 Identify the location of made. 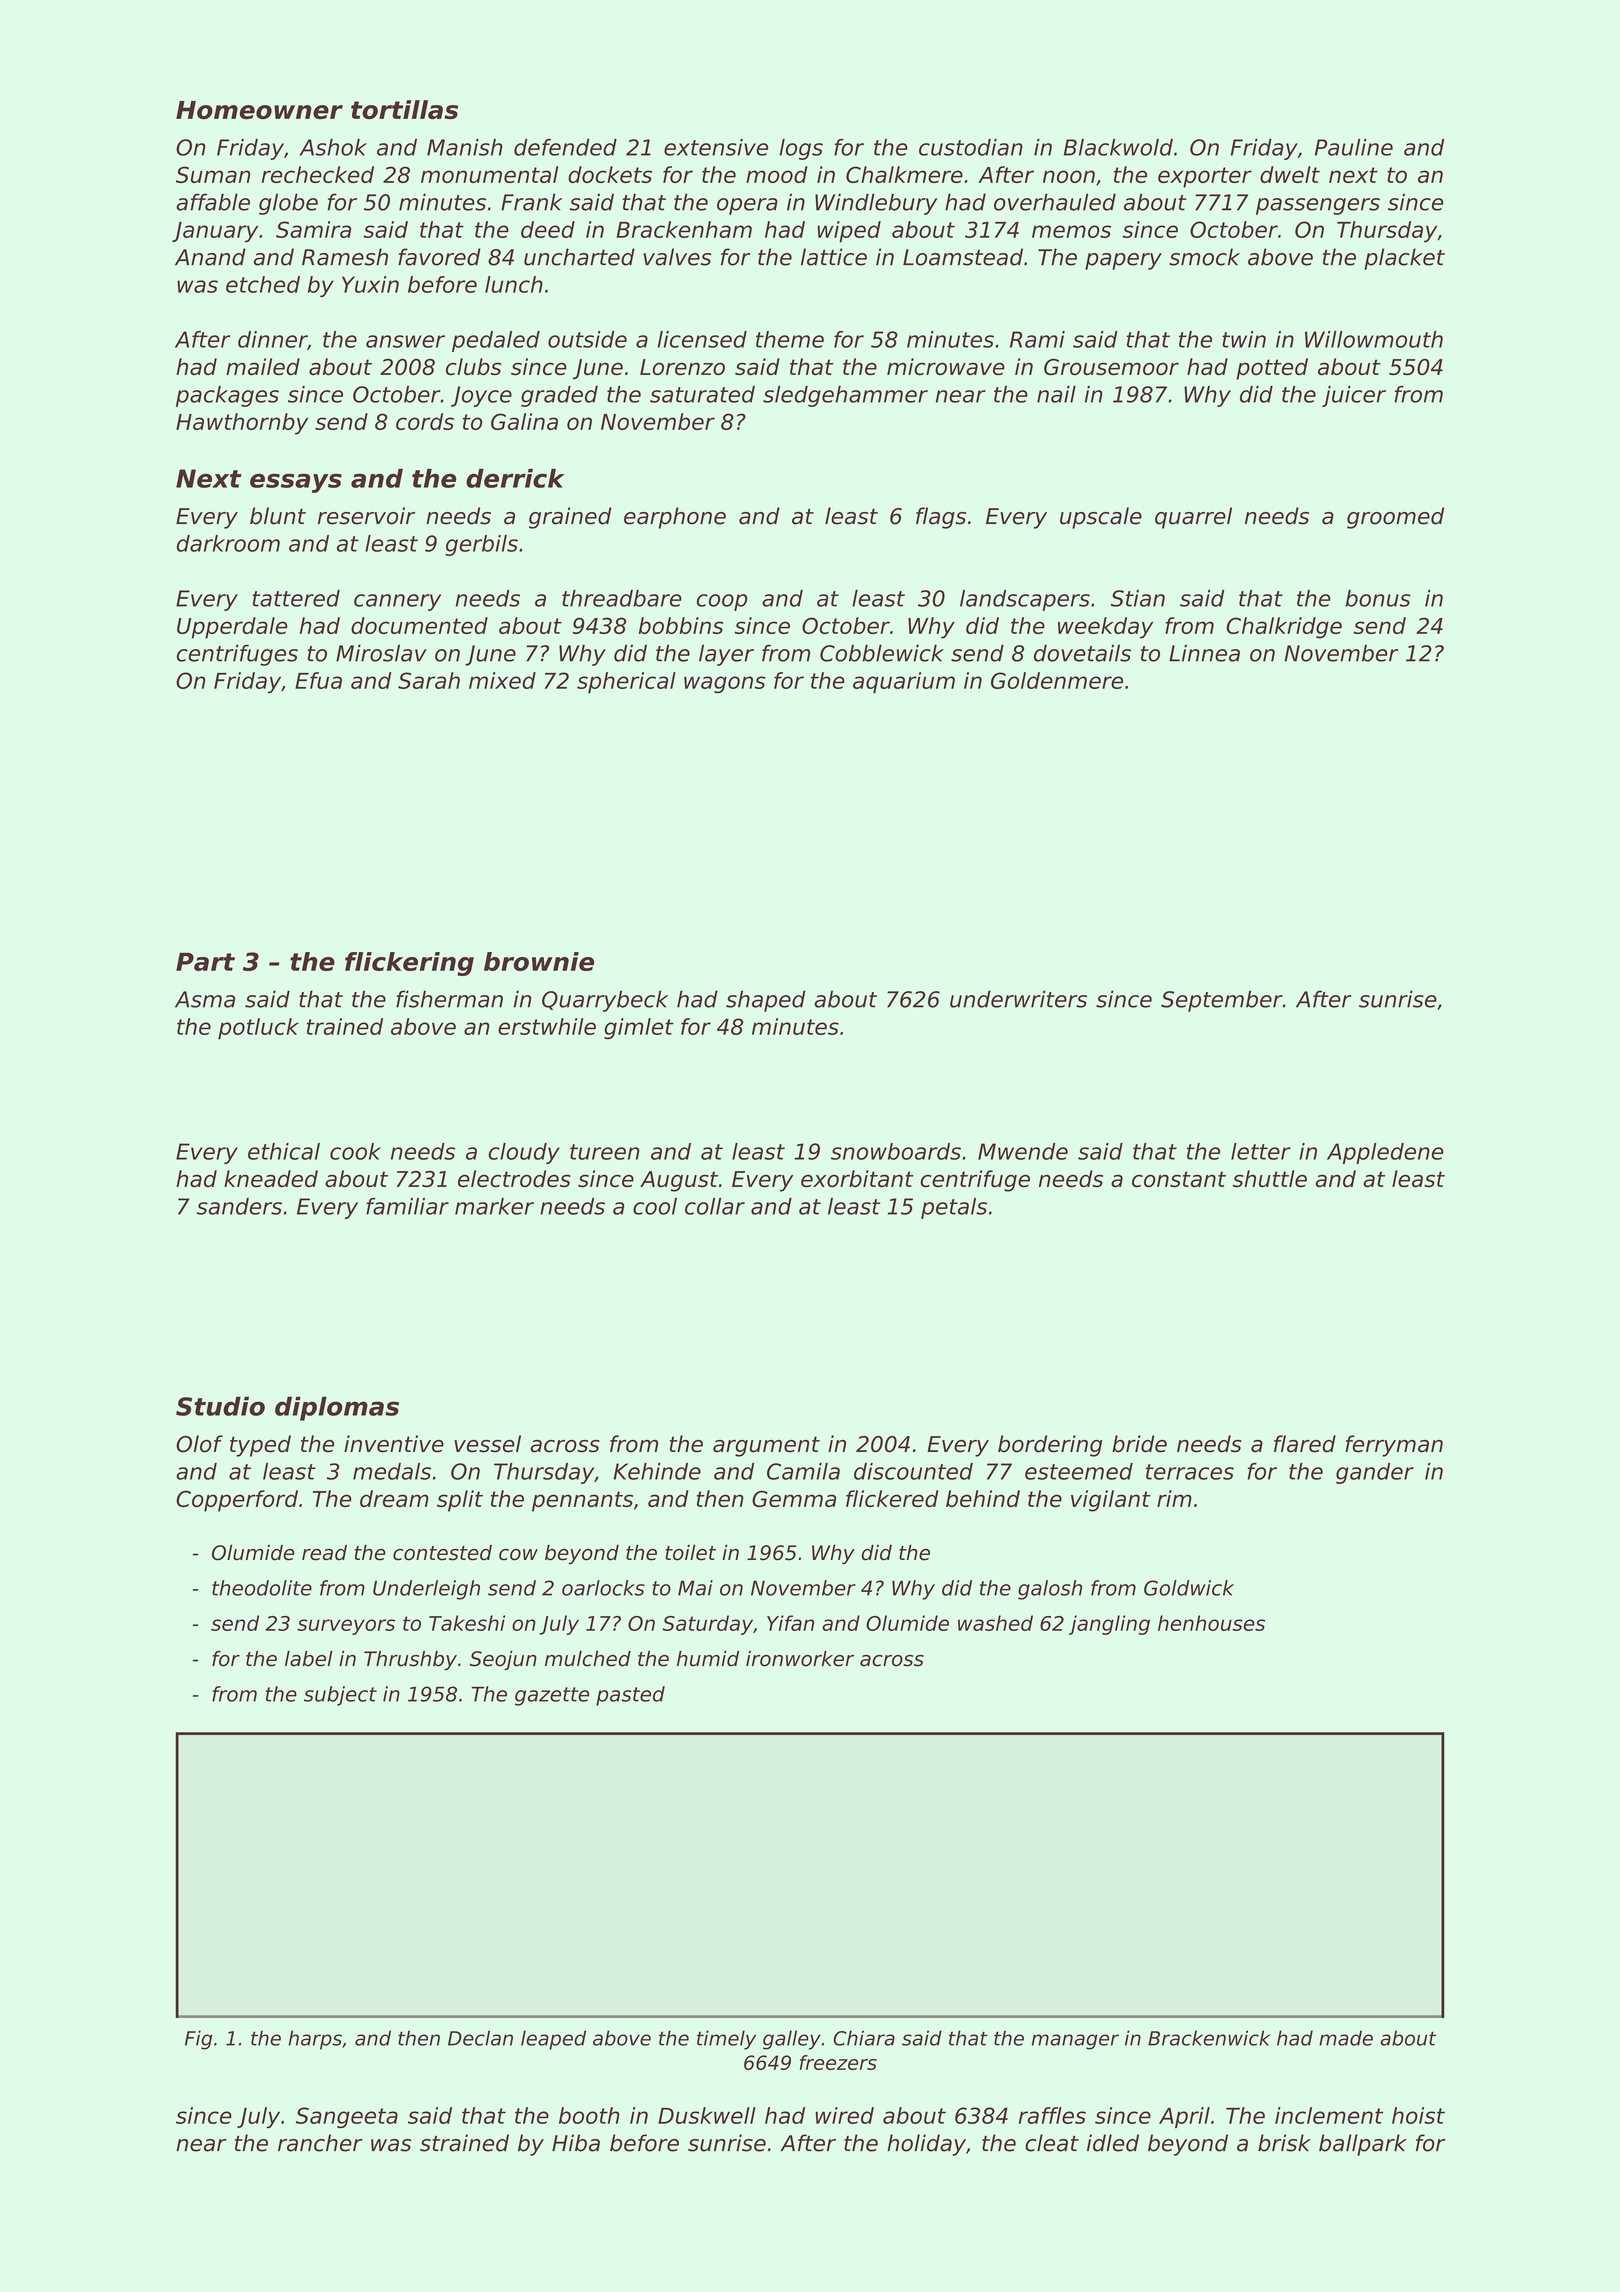
(1346, 2038).
